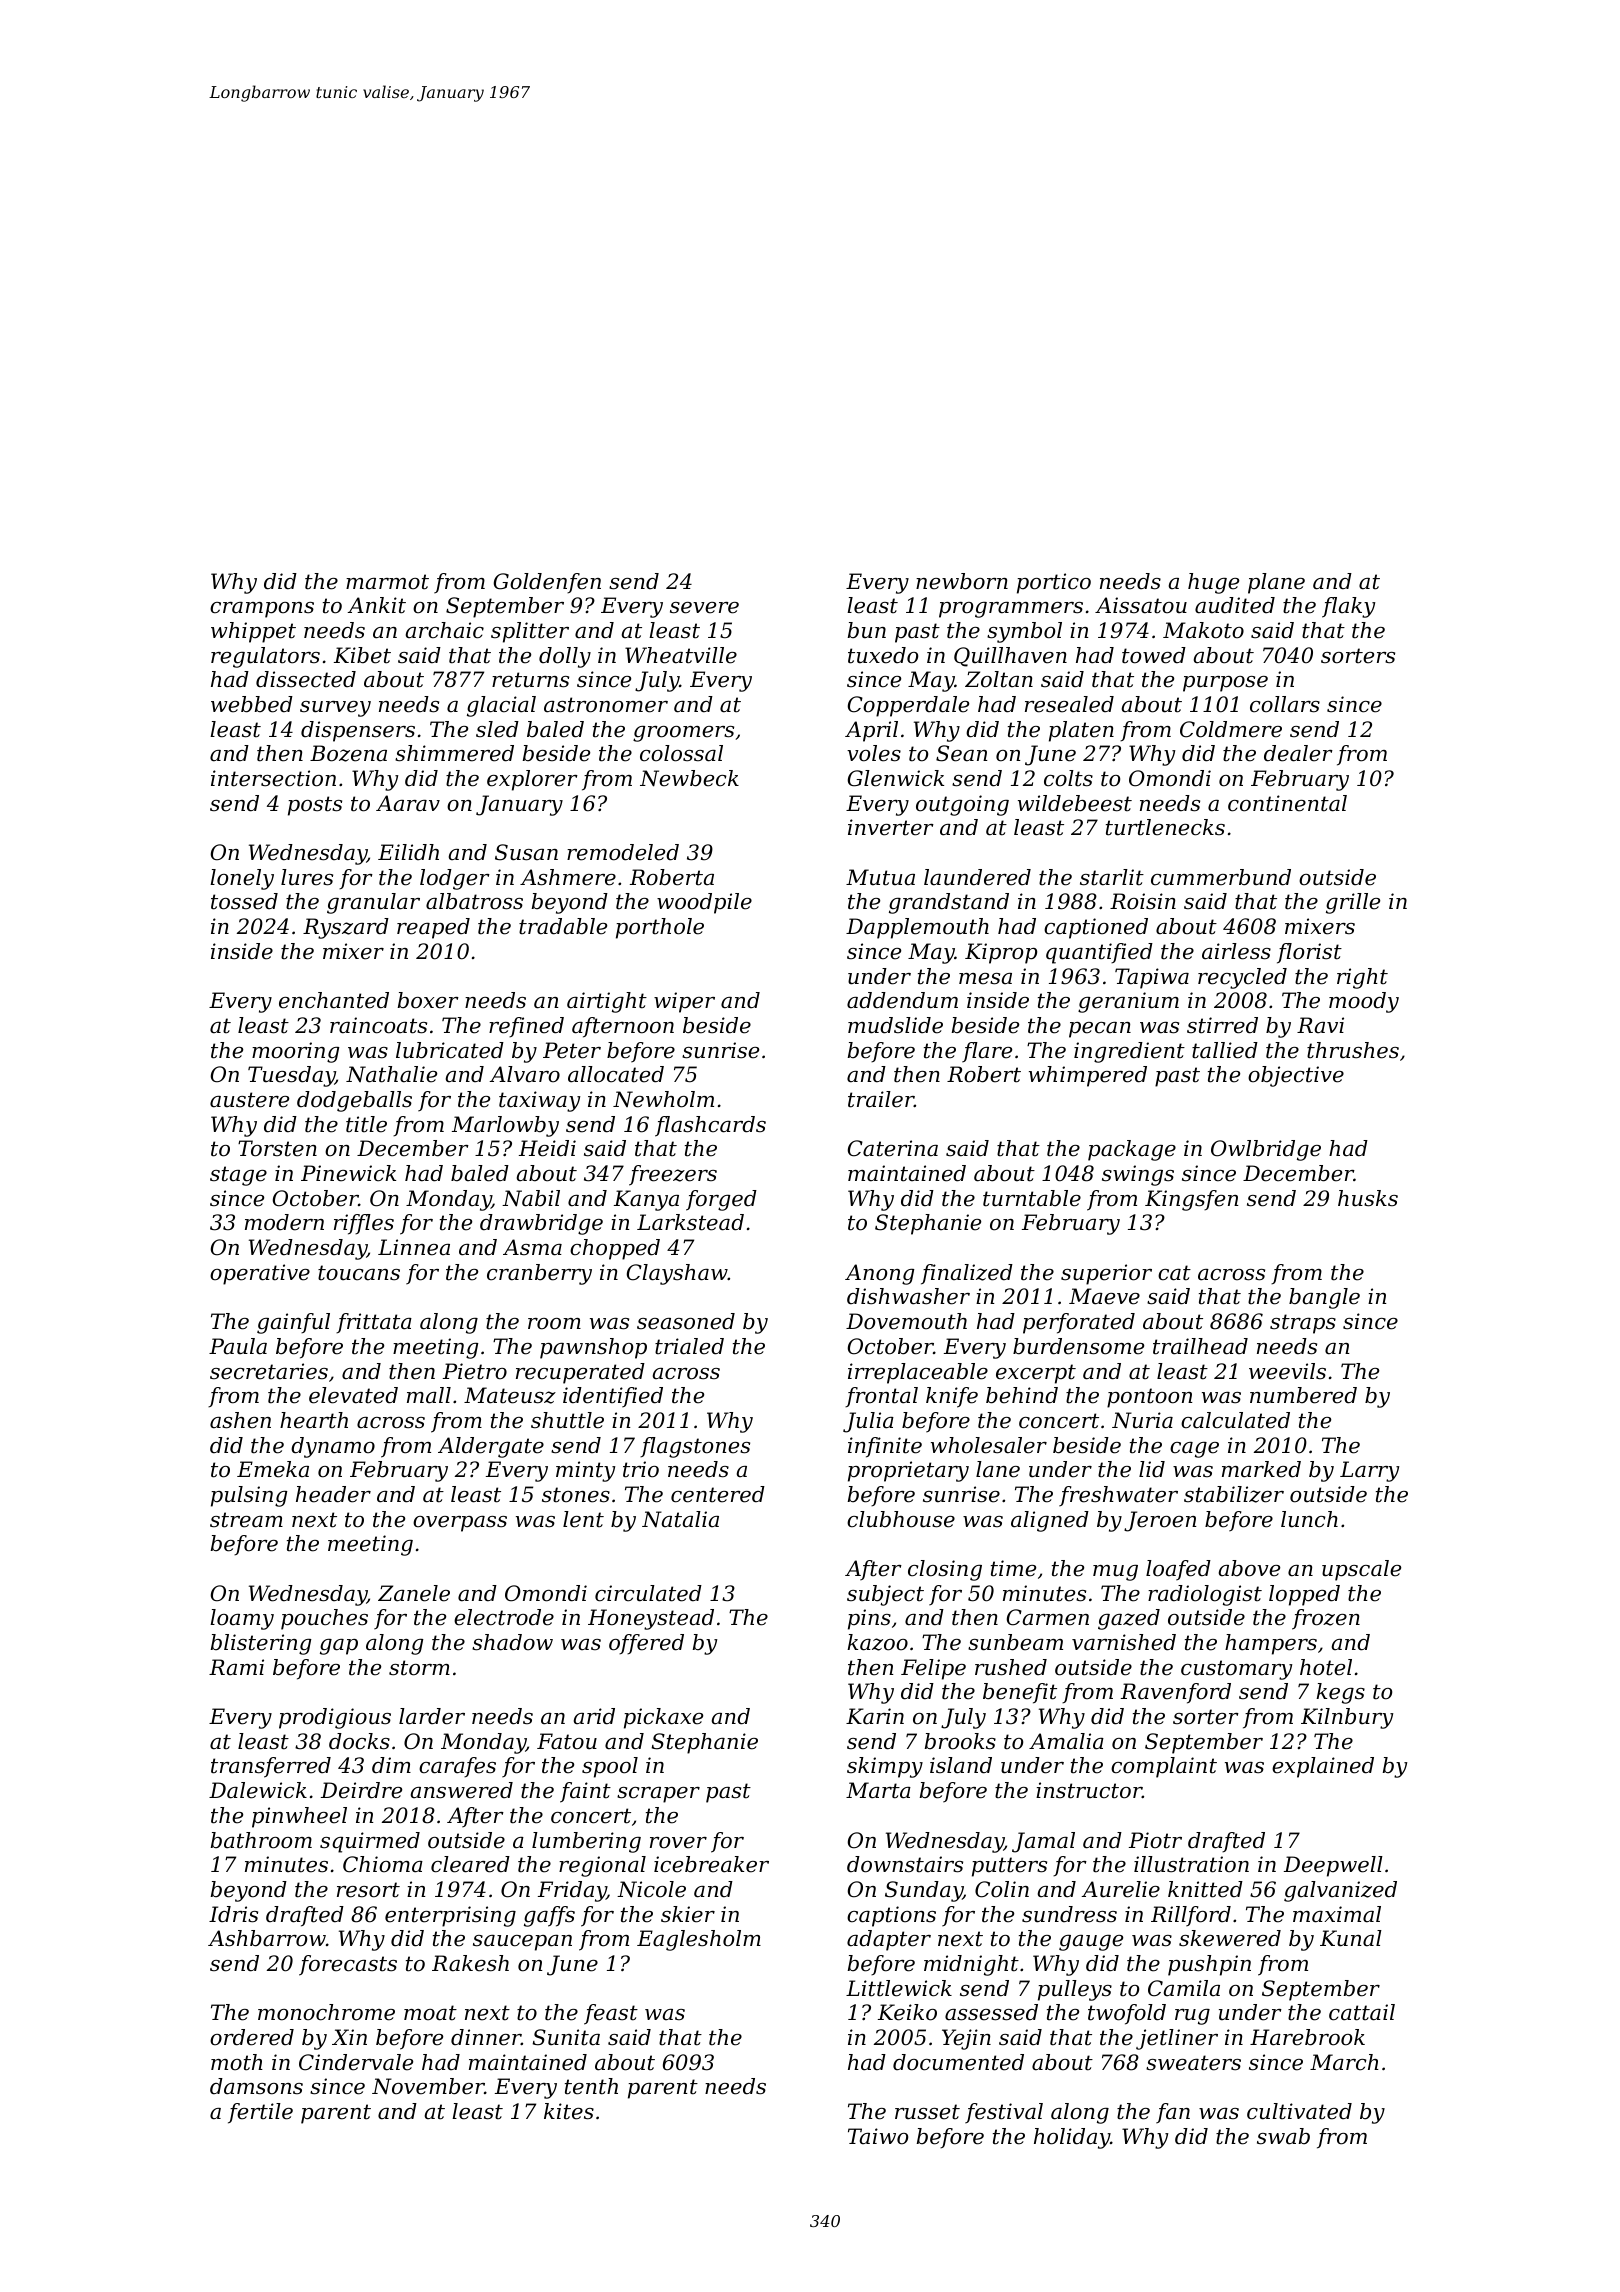 The width and height of the page is (1620, 2292). I want to click on pontoon, so click(1149, 1398).
